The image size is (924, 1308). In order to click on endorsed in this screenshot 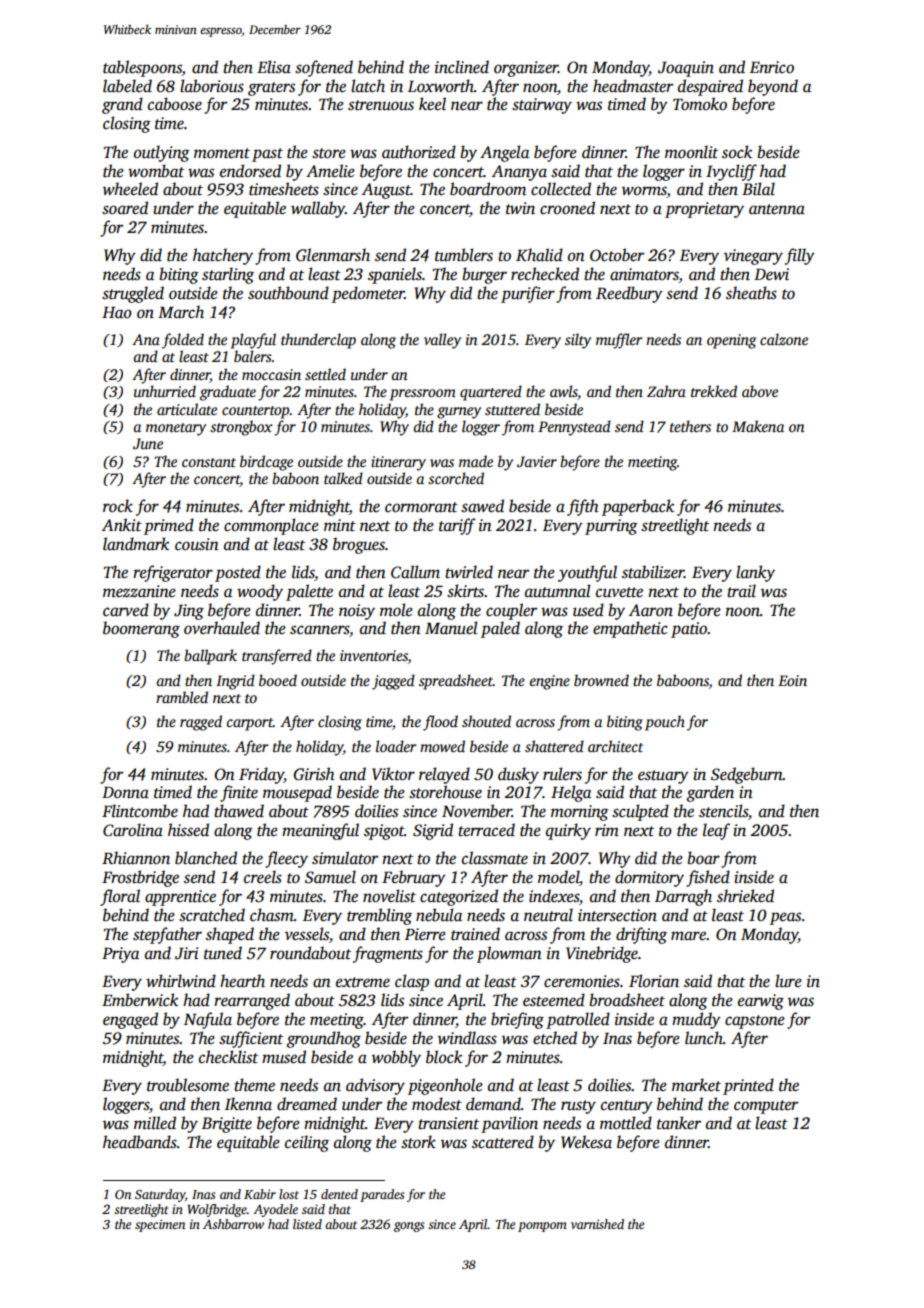, I will do `click(250, 171)`.
